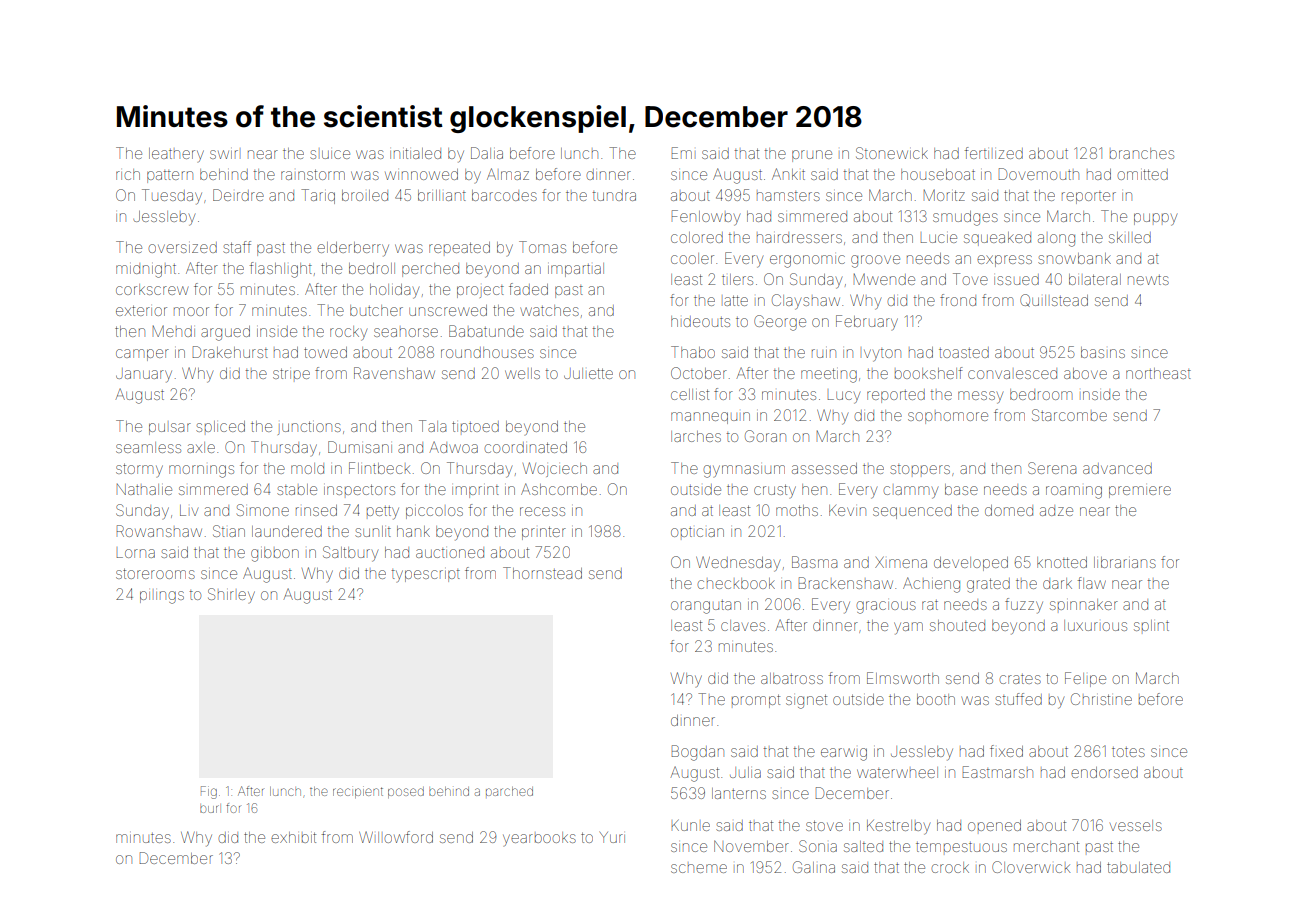 The width and height of the image is (1308, 924). I want to click on Eastmarsh, so click(998, 772).
